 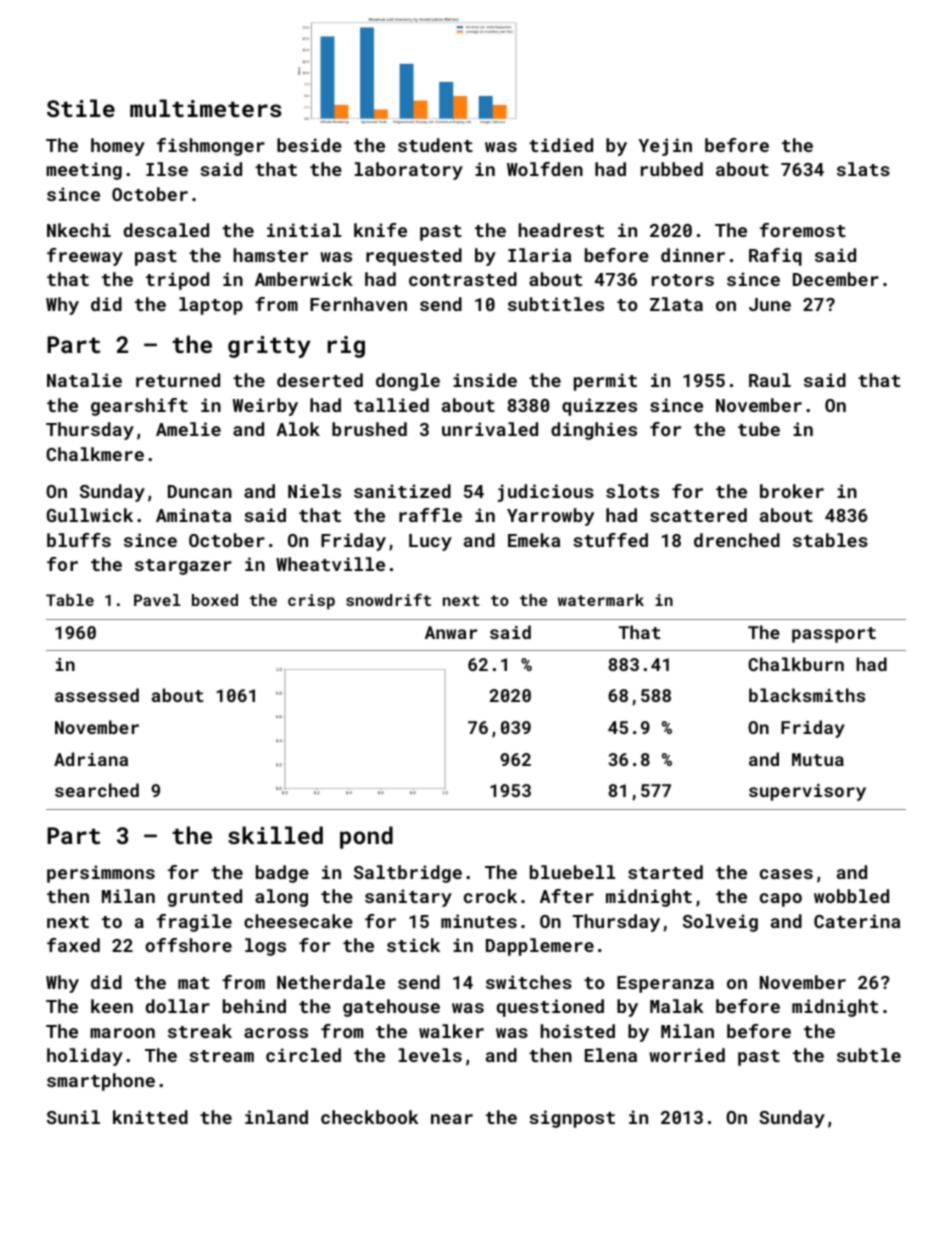 I want to click on inside, so click(x=485, y=380).
